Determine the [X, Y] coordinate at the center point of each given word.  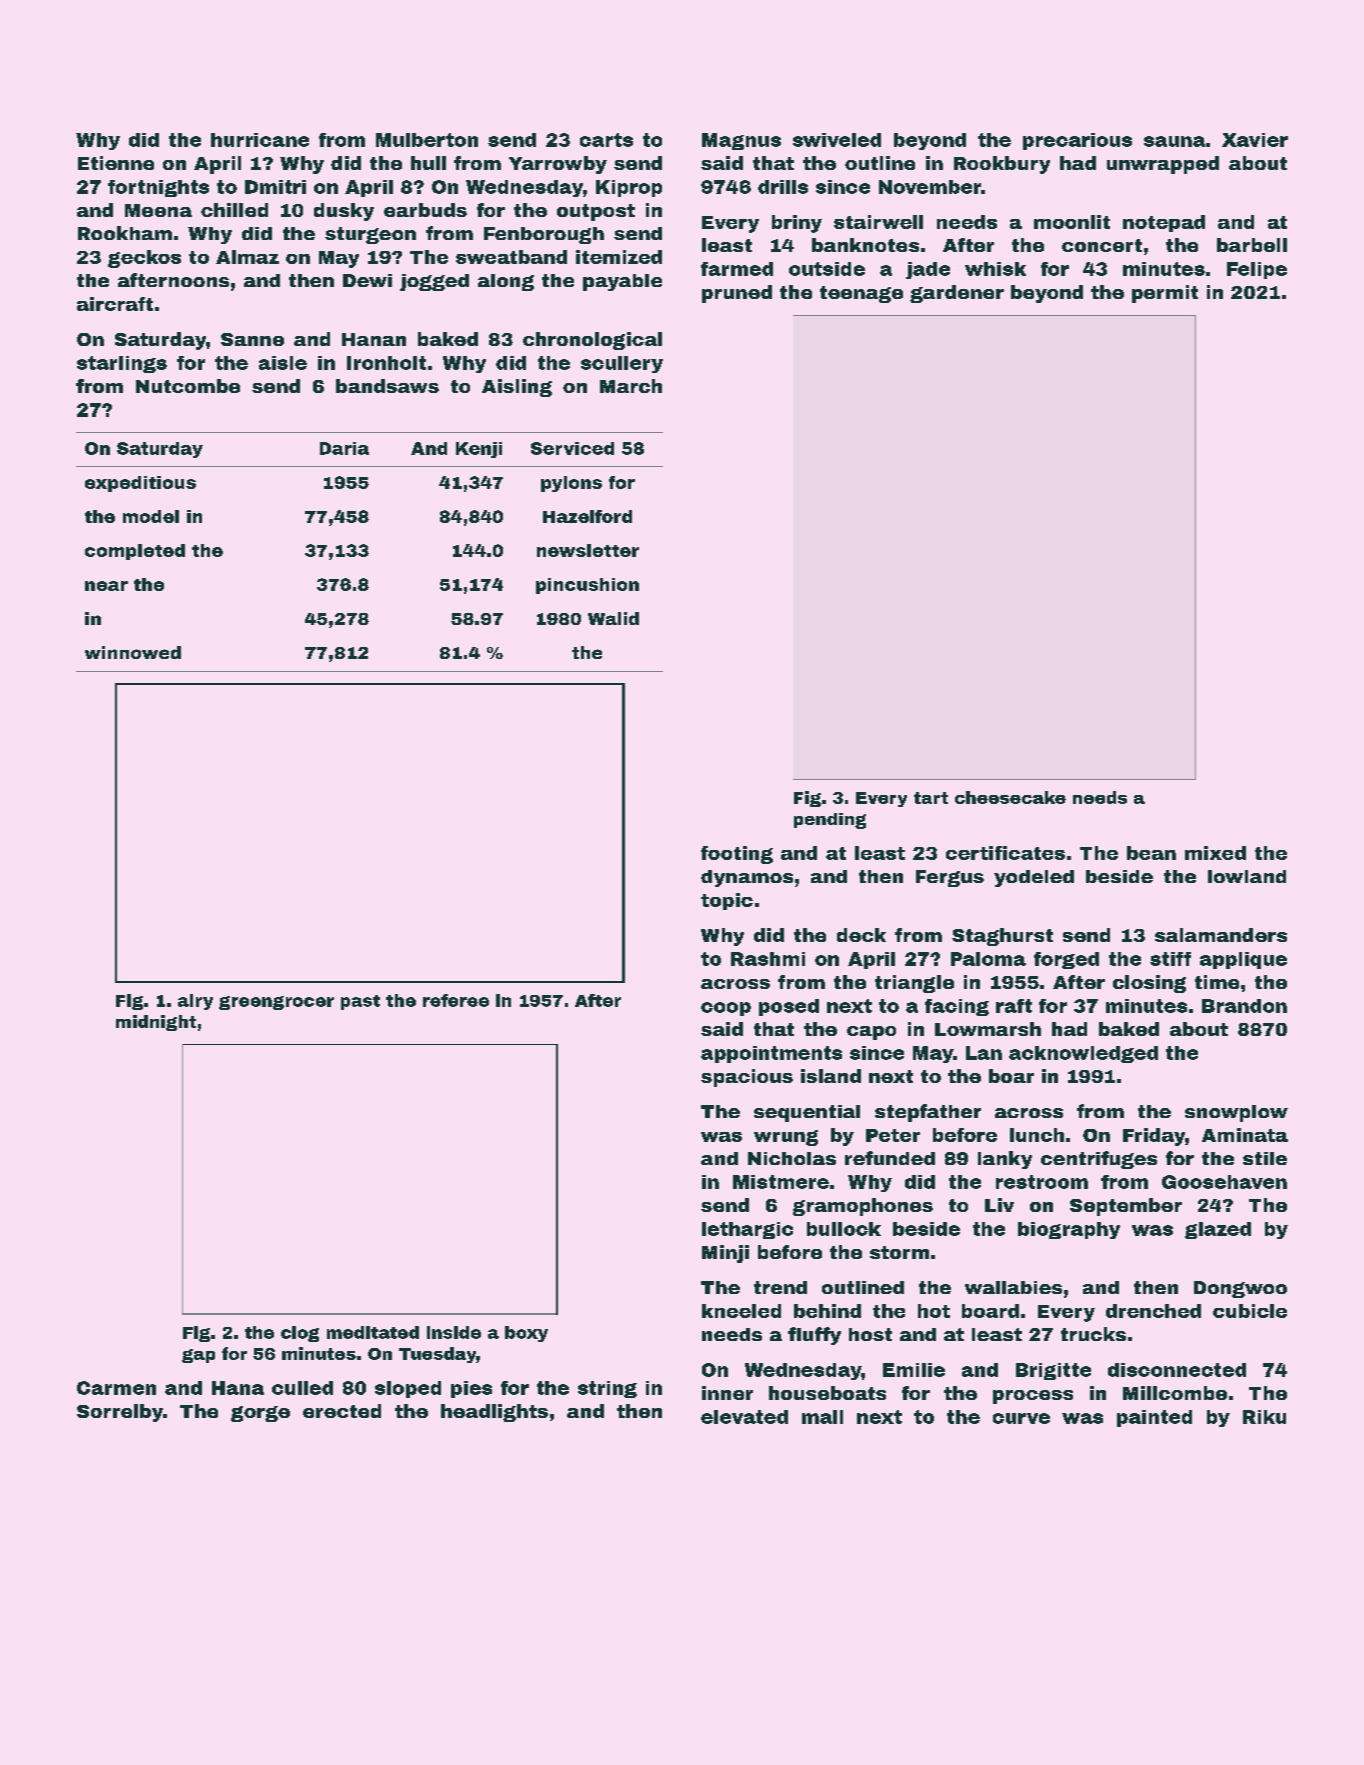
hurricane [260, 140]
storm [899, 1252]
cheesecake [1010, 797]
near [106, 586]
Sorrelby [120, 1413]
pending [830, 821]
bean [1151, 853]
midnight [156, 1023]
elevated [744, 1417]
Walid [613, 618]
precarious [1077, 141]
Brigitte [1053, 1371]
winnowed [133, 652]
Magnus [741, 141]
